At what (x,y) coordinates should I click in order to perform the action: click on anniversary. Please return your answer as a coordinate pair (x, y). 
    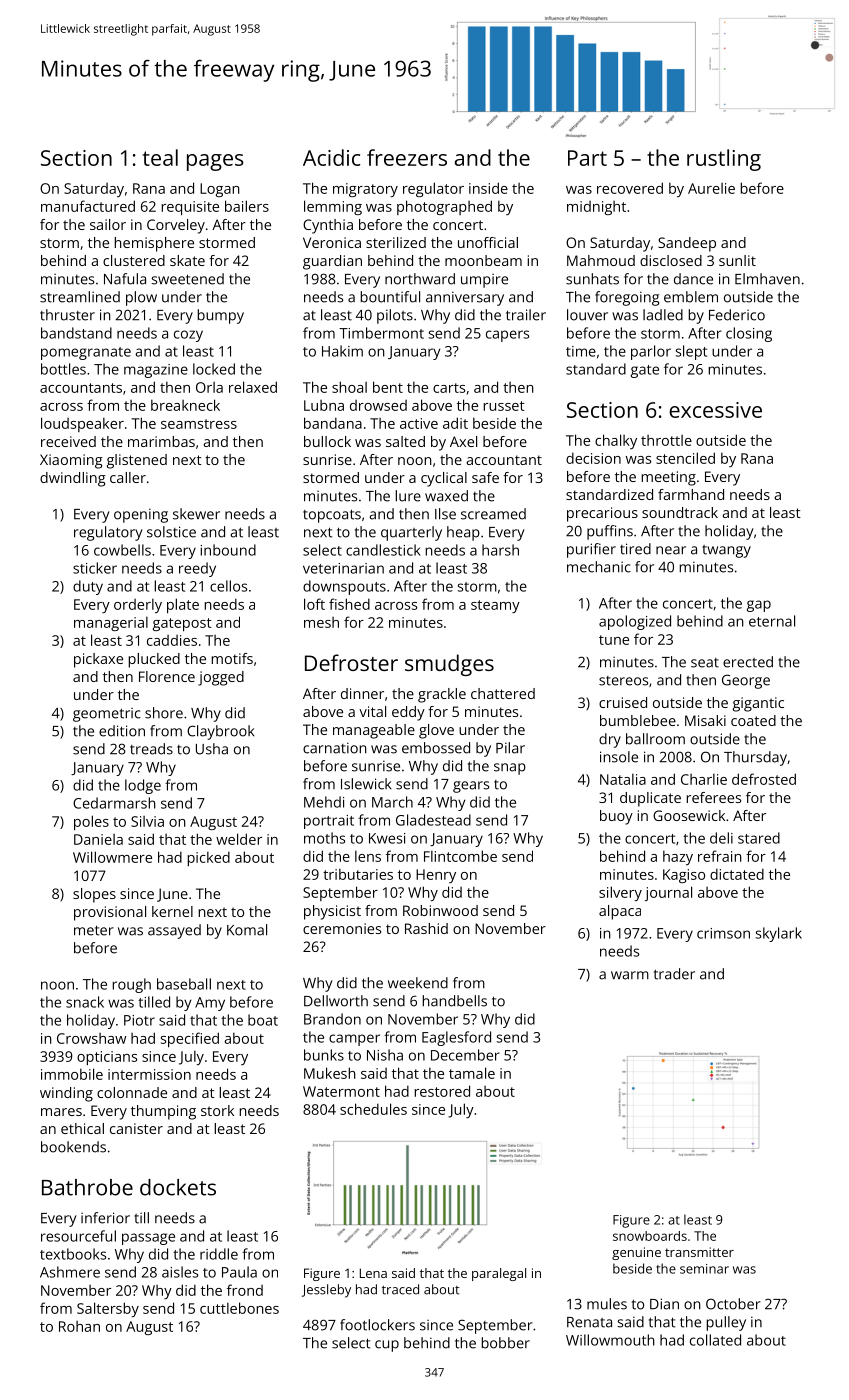
    Looking at the image, I should click on (465, 298).
